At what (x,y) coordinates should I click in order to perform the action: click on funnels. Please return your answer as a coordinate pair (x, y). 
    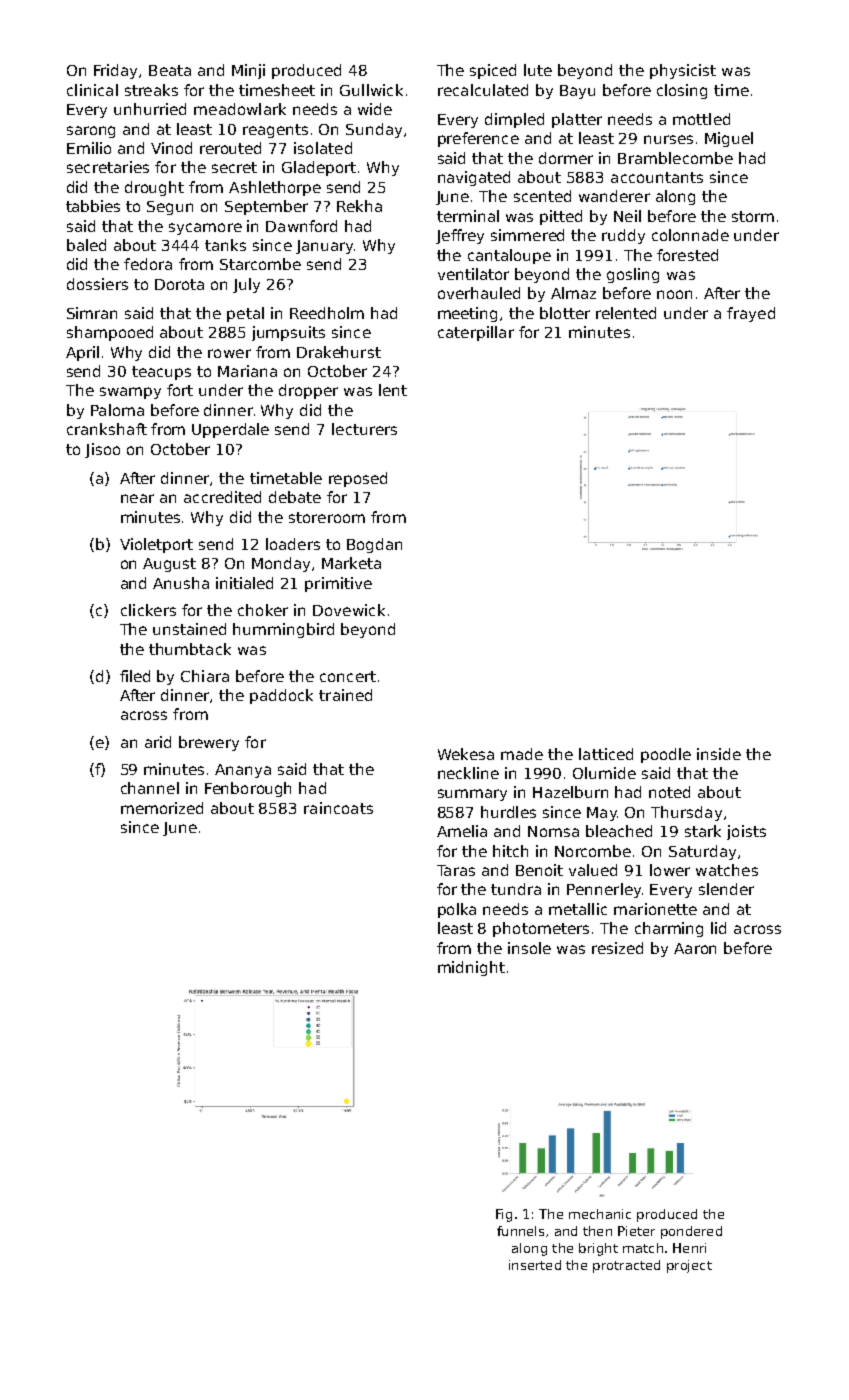
    Looking at the image, I should click on (520, 1231).
